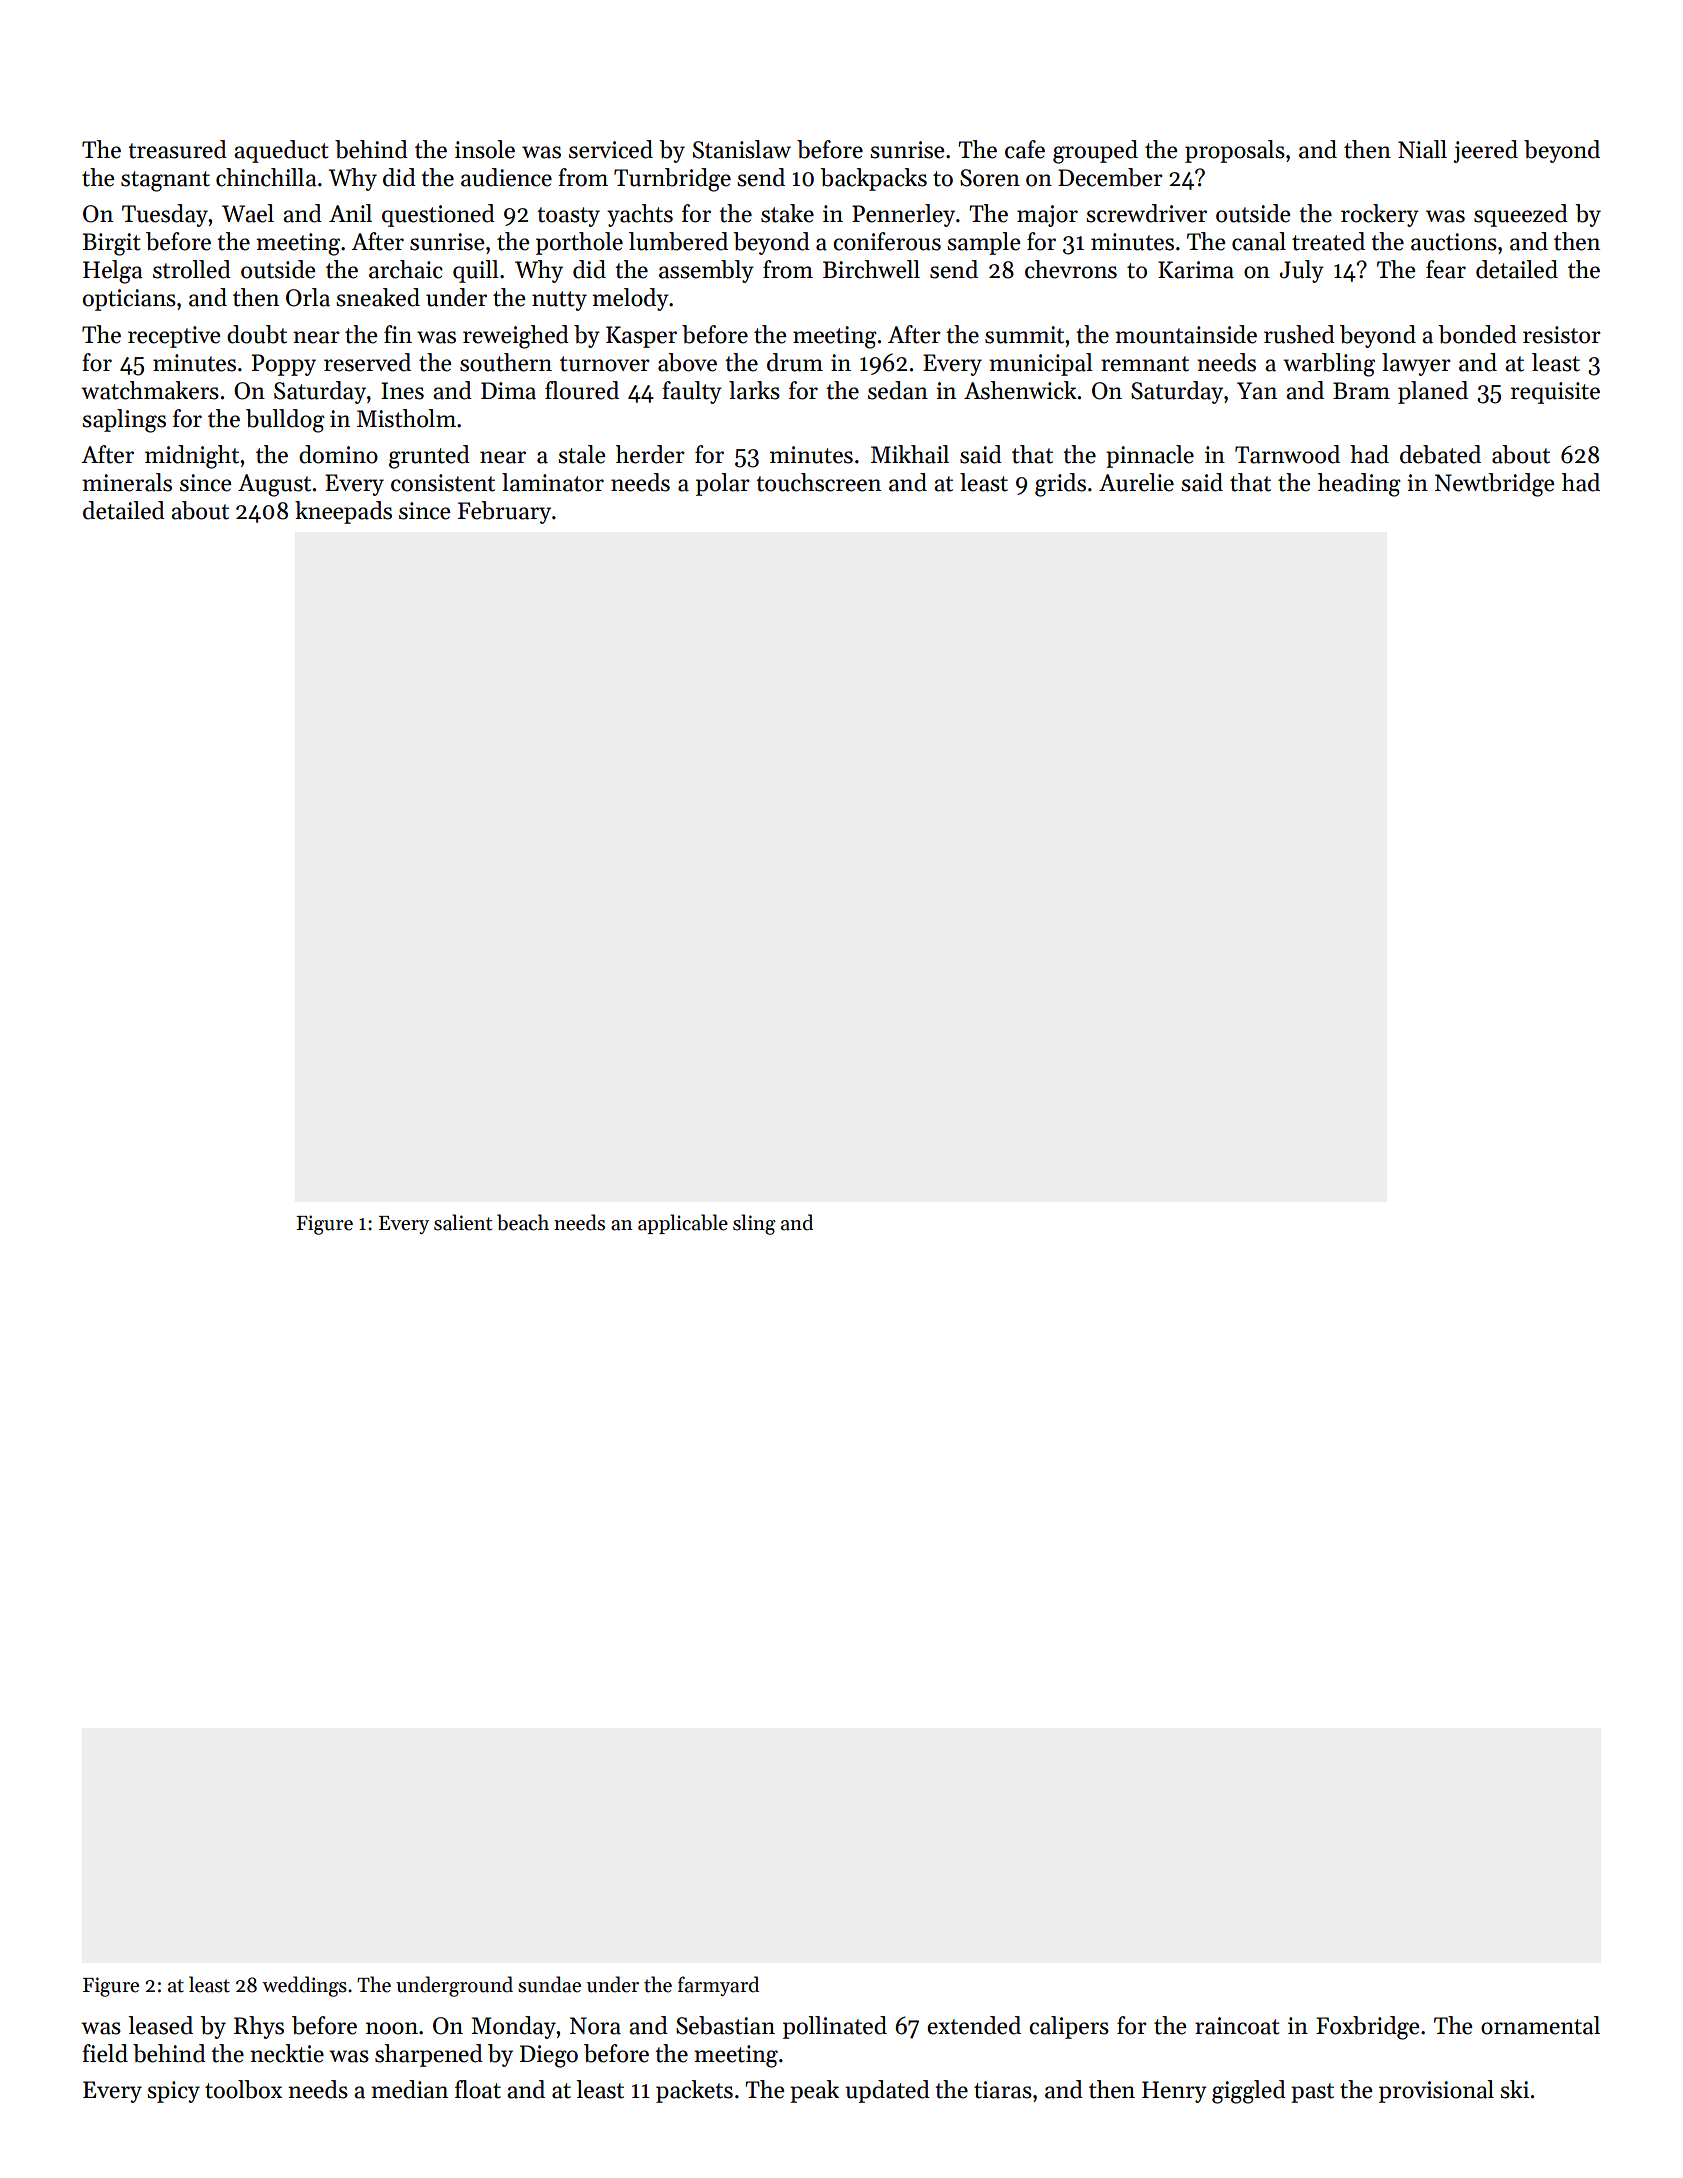  I want to click on kneepads, so click(343, 512).
